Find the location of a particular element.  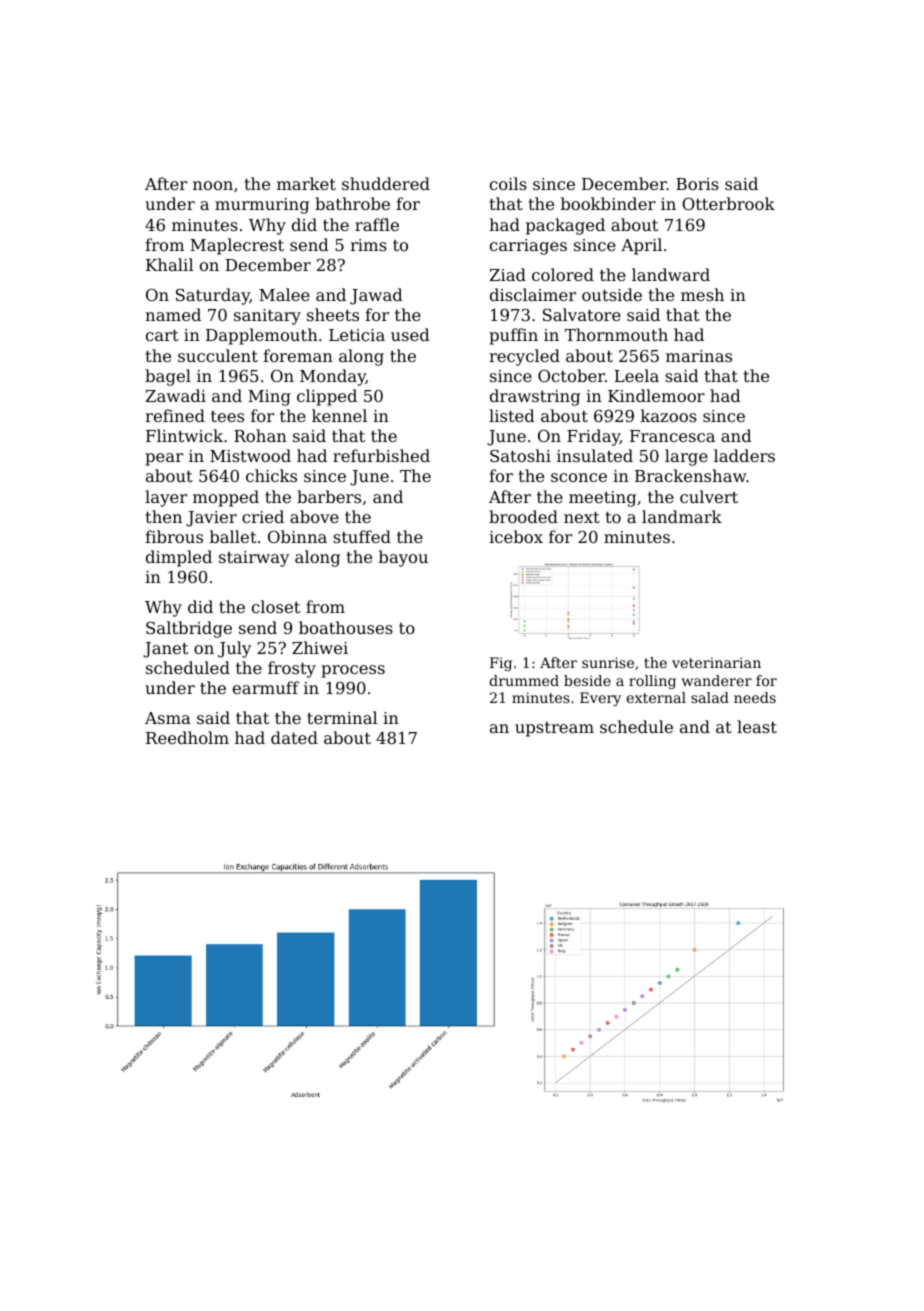

next is located at coordinates (582, 517).
